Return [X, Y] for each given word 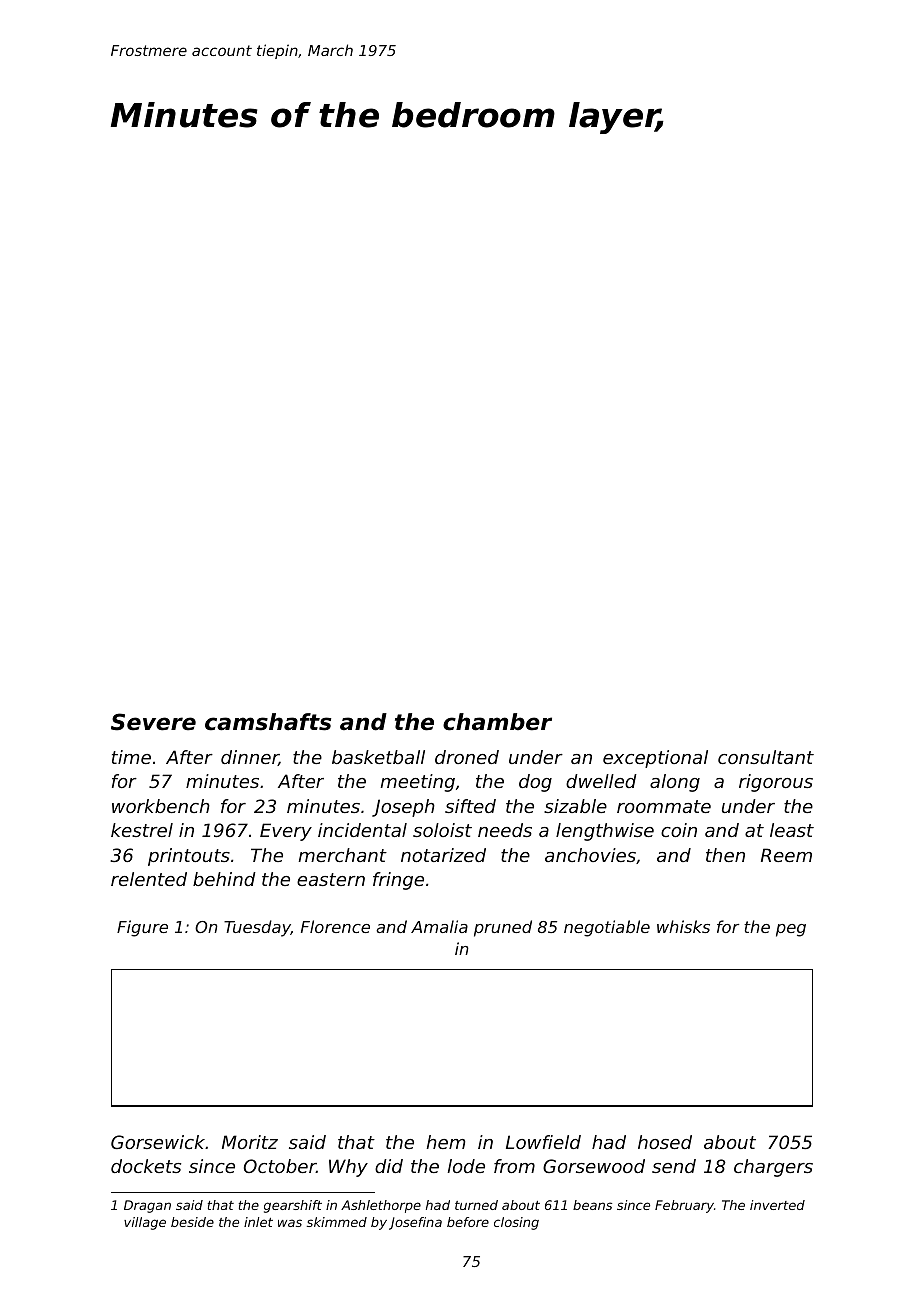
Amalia [439, 926]
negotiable [607, 928]
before [468, 1222]
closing [516, 1223]
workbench [161, 806]
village [145, 1223]
